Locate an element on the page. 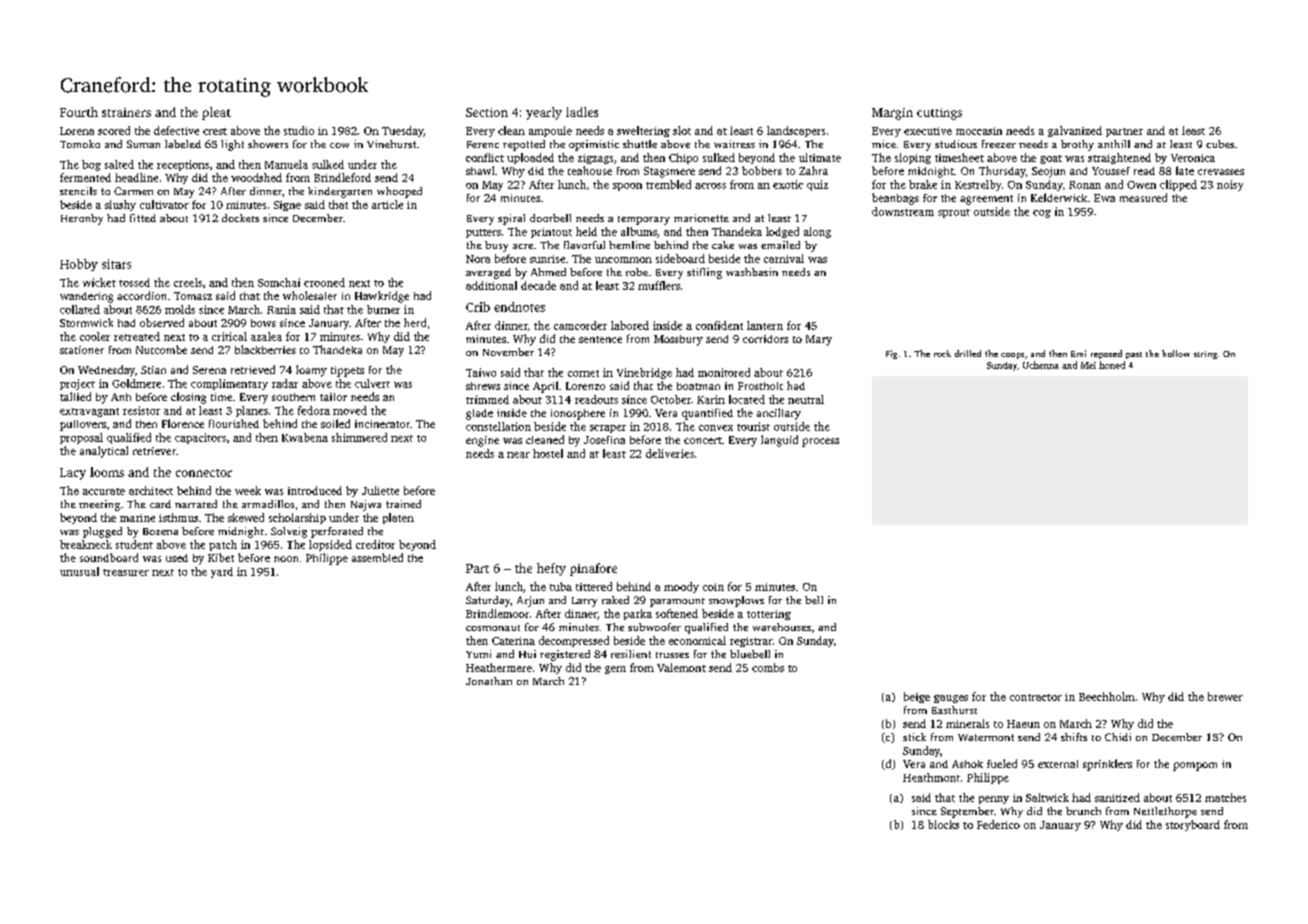  Yumi is located at coordinates (478, 654).
